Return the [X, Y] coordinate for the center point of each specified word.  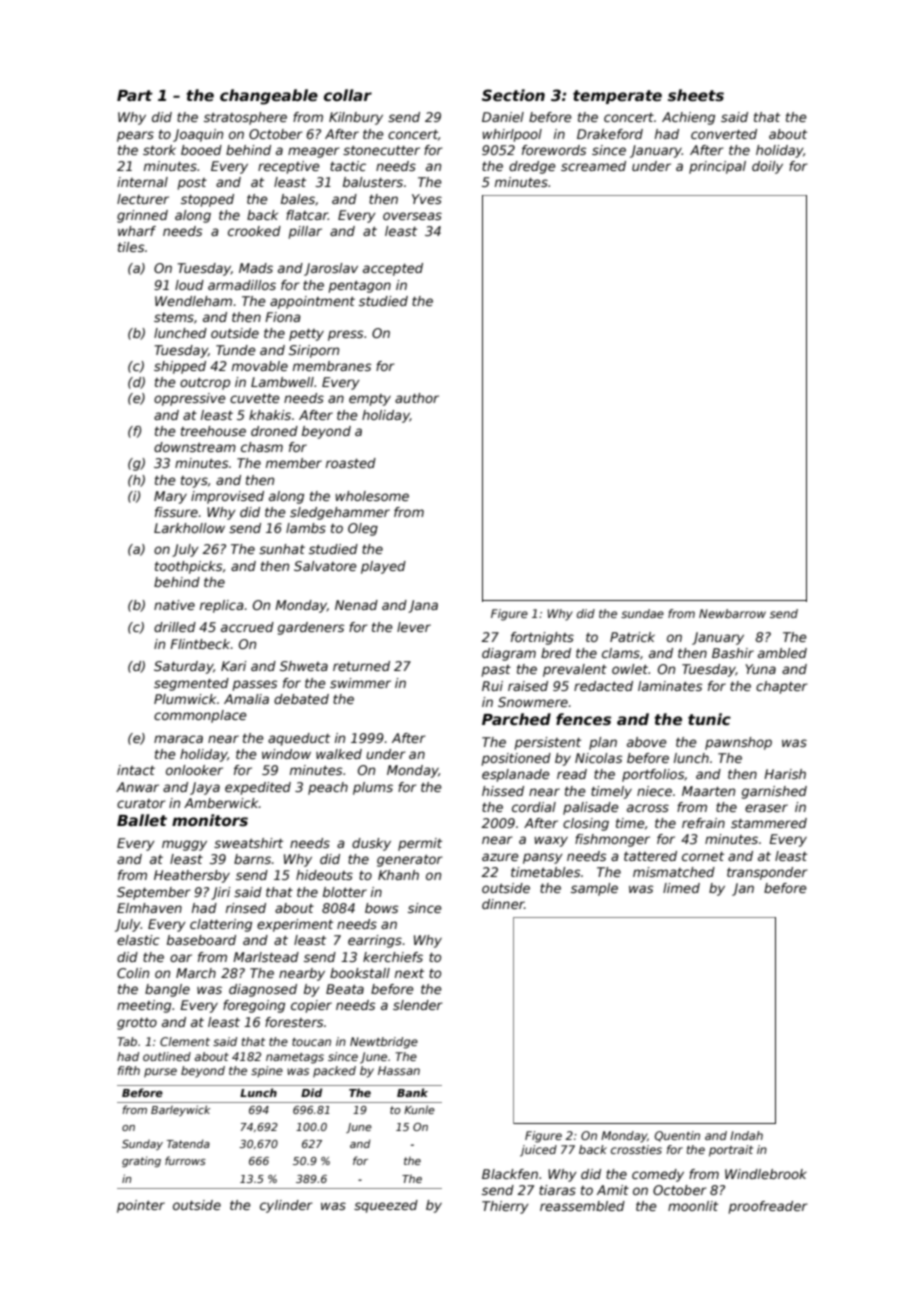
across [648, 808]
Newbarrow [732, 613]
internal [142, 182]
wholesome [372, 496]
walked [339, 754]
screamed [593, 166]
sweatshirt [248, 843]
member [294, 463]
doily [767, 167]
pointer [141, 1206]
